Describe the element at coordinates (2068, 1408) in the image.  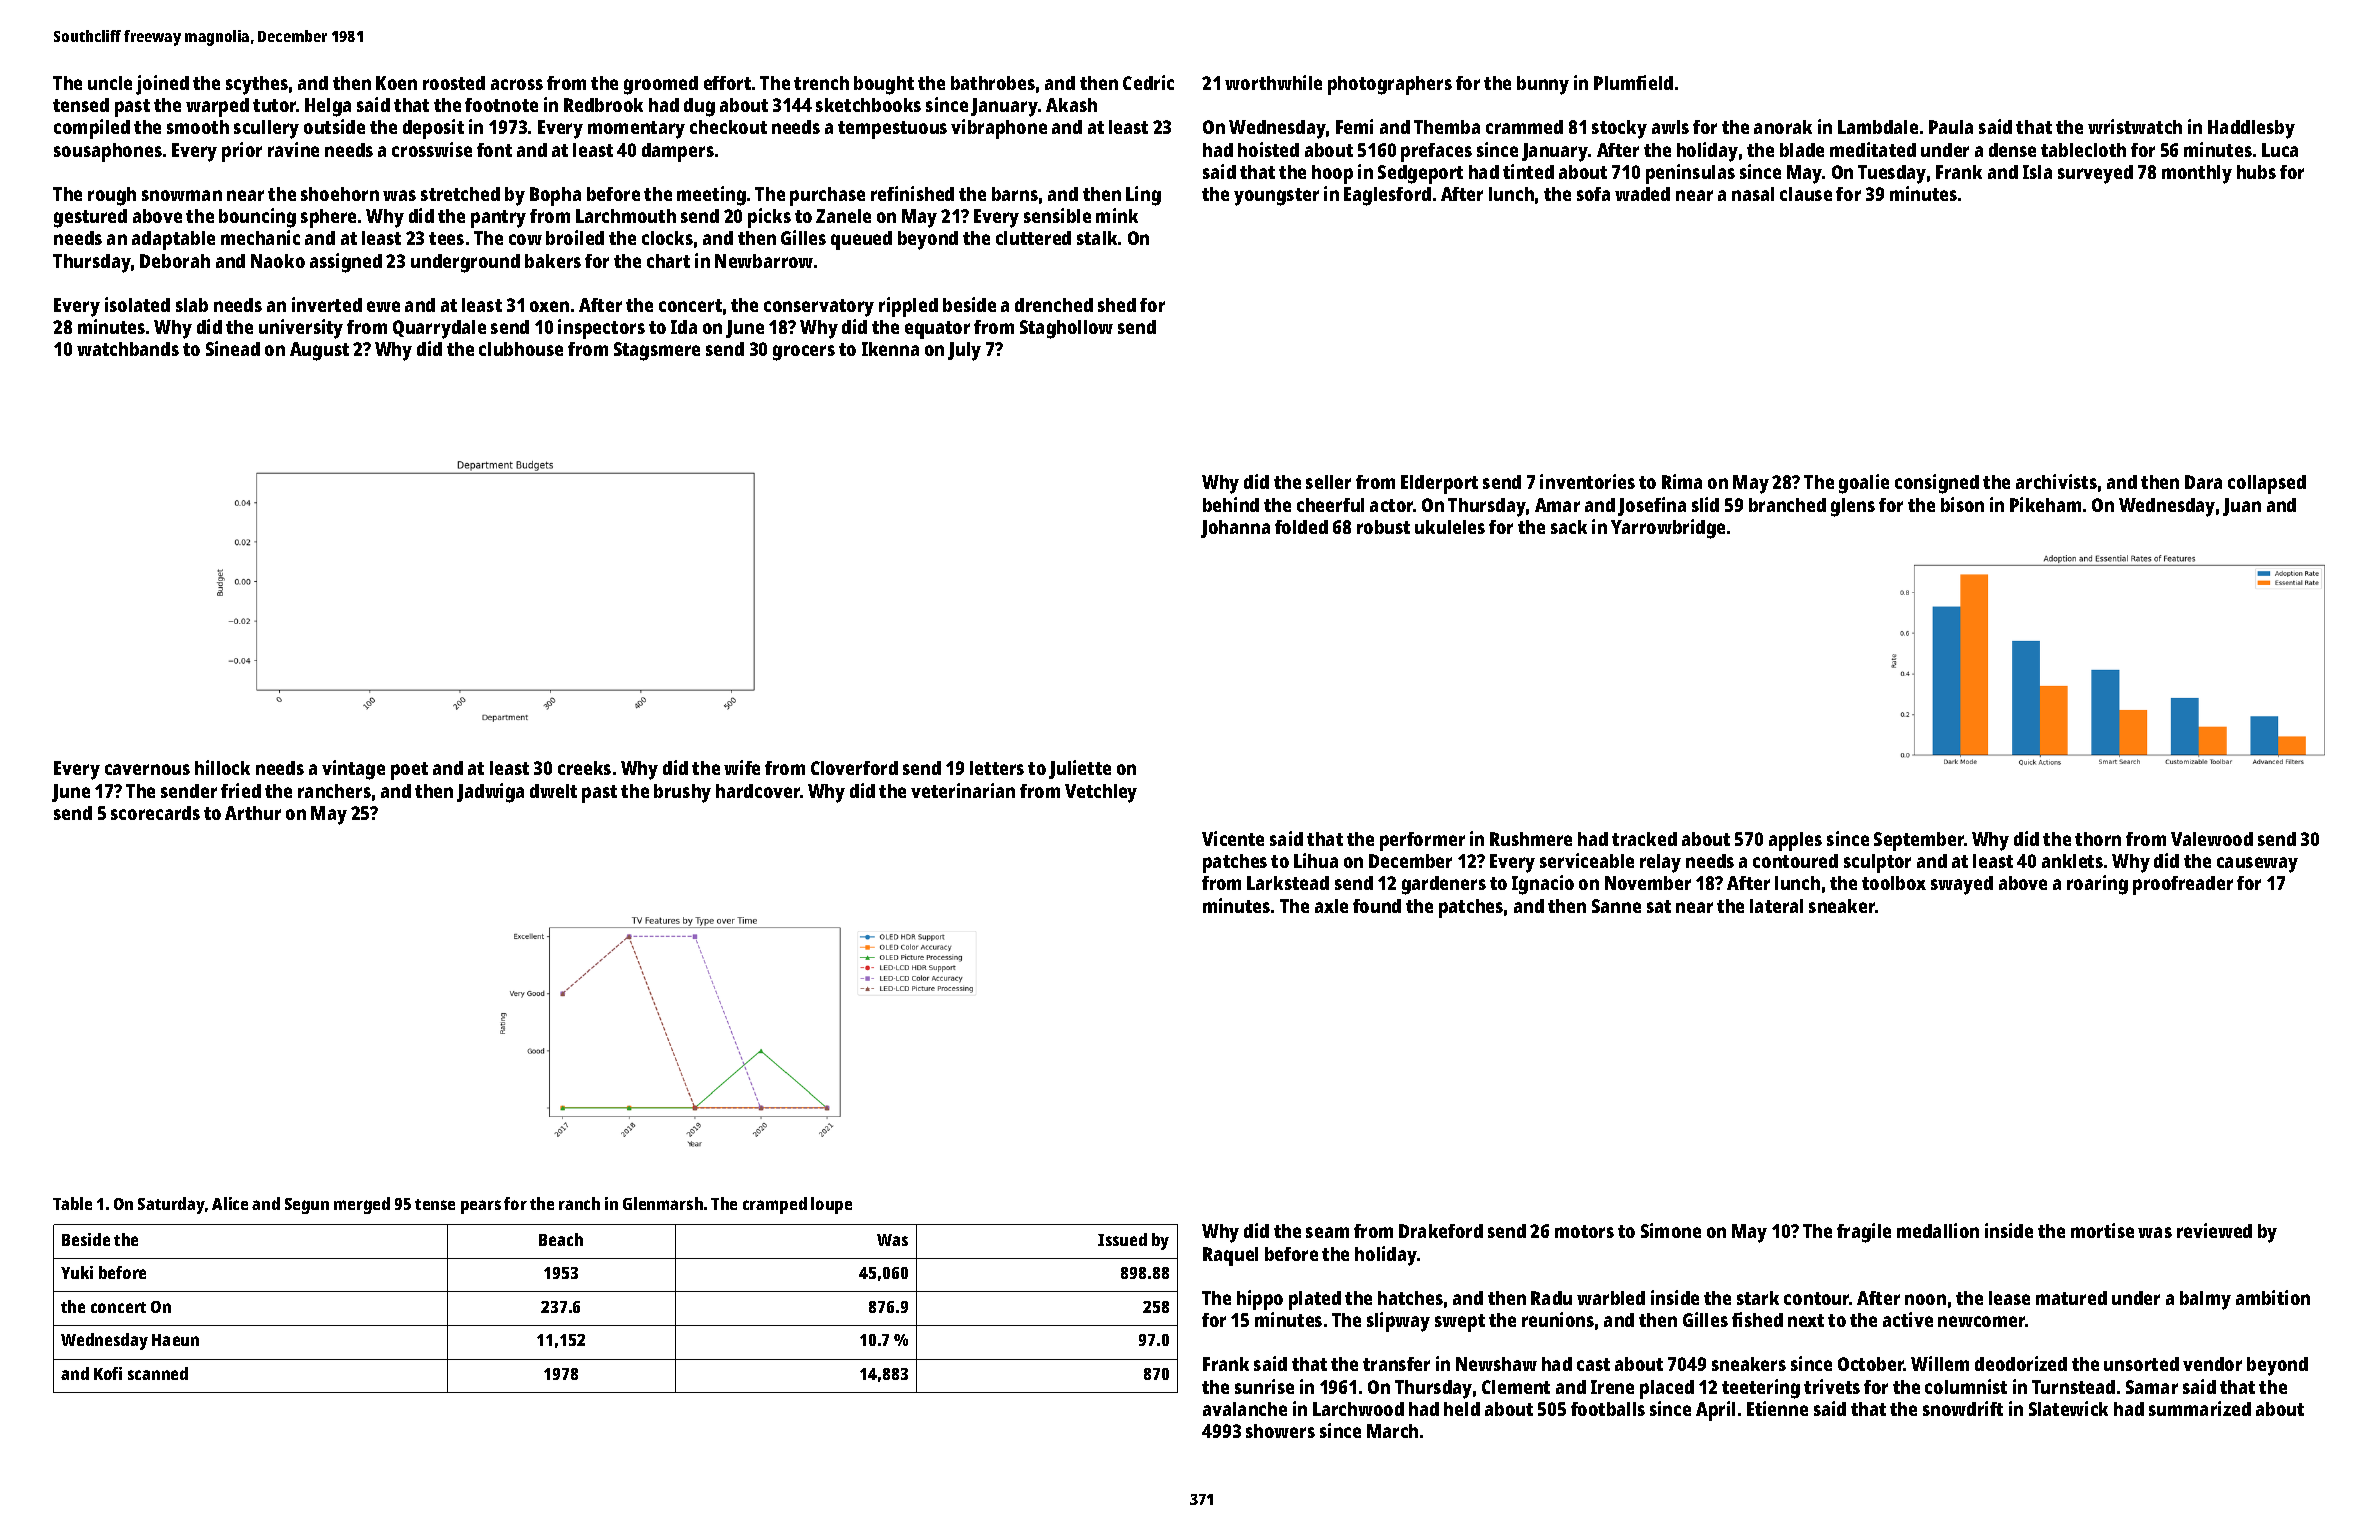
I see `Slatewick` at that location.
